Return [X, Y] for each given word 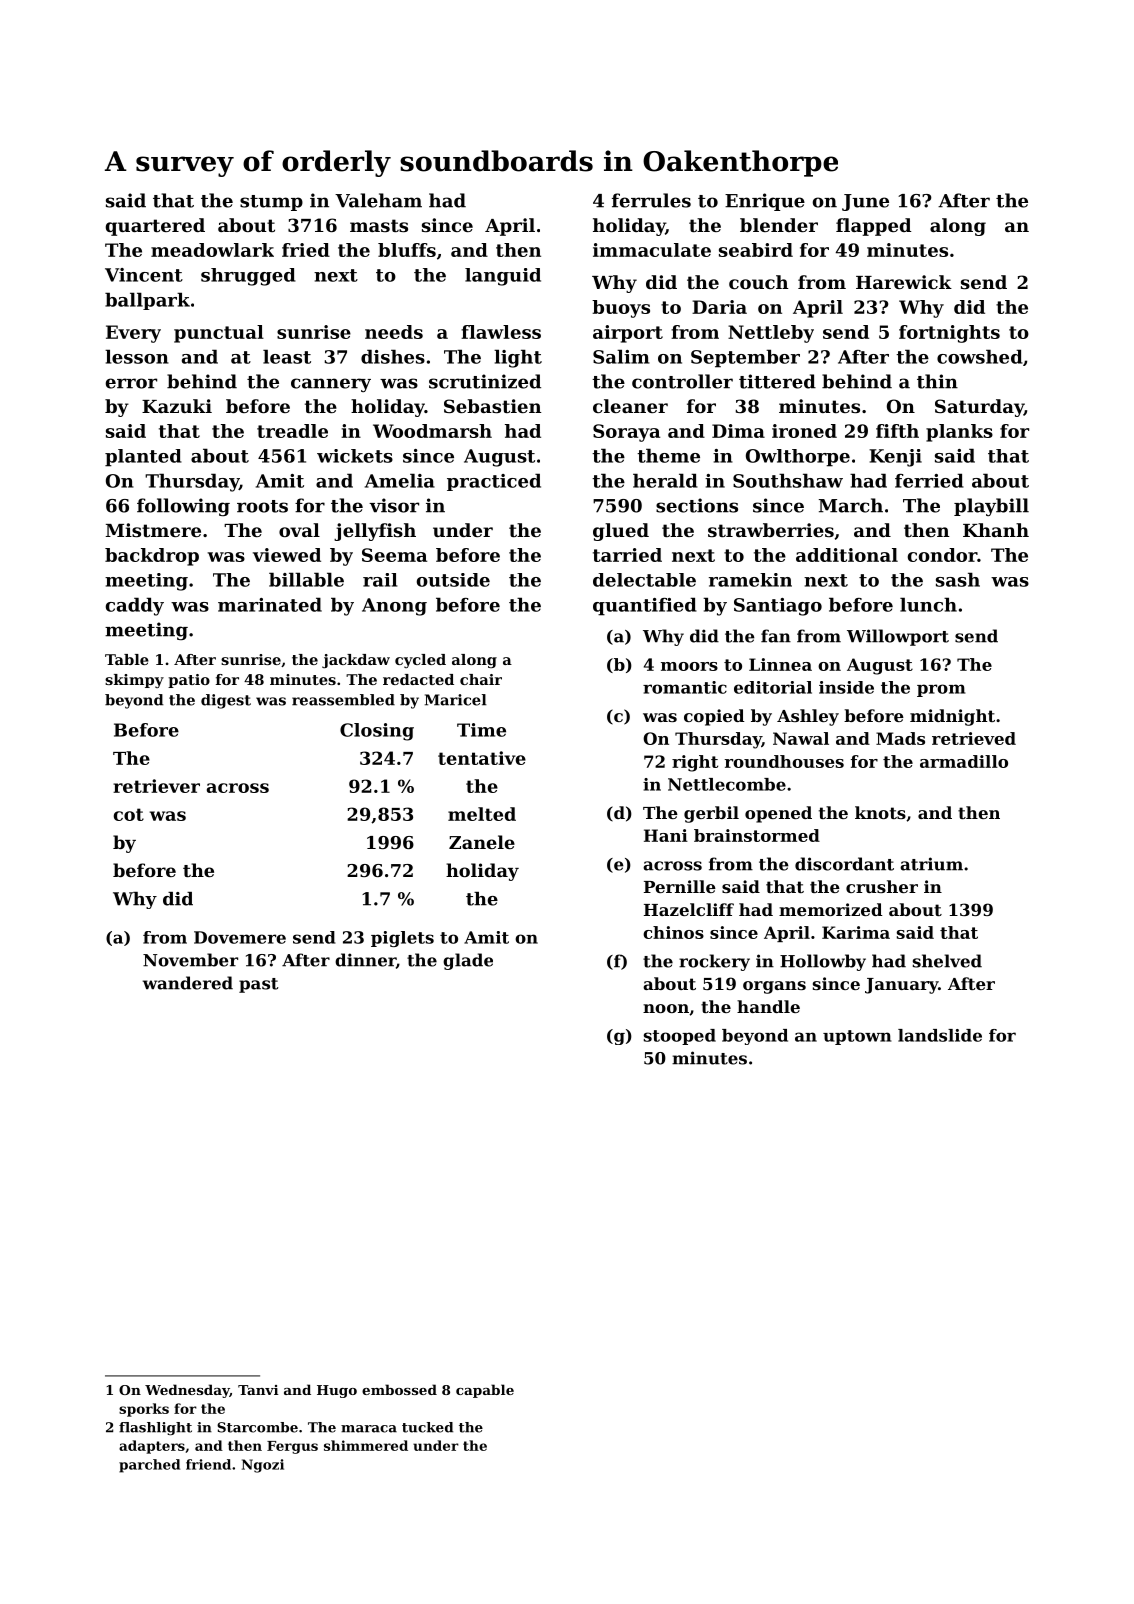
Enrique [765, 202]
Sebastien [492, 406]
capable [485, 1391]
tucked [427, 1427]
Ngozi [263, 1466]
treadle [292, 431]
